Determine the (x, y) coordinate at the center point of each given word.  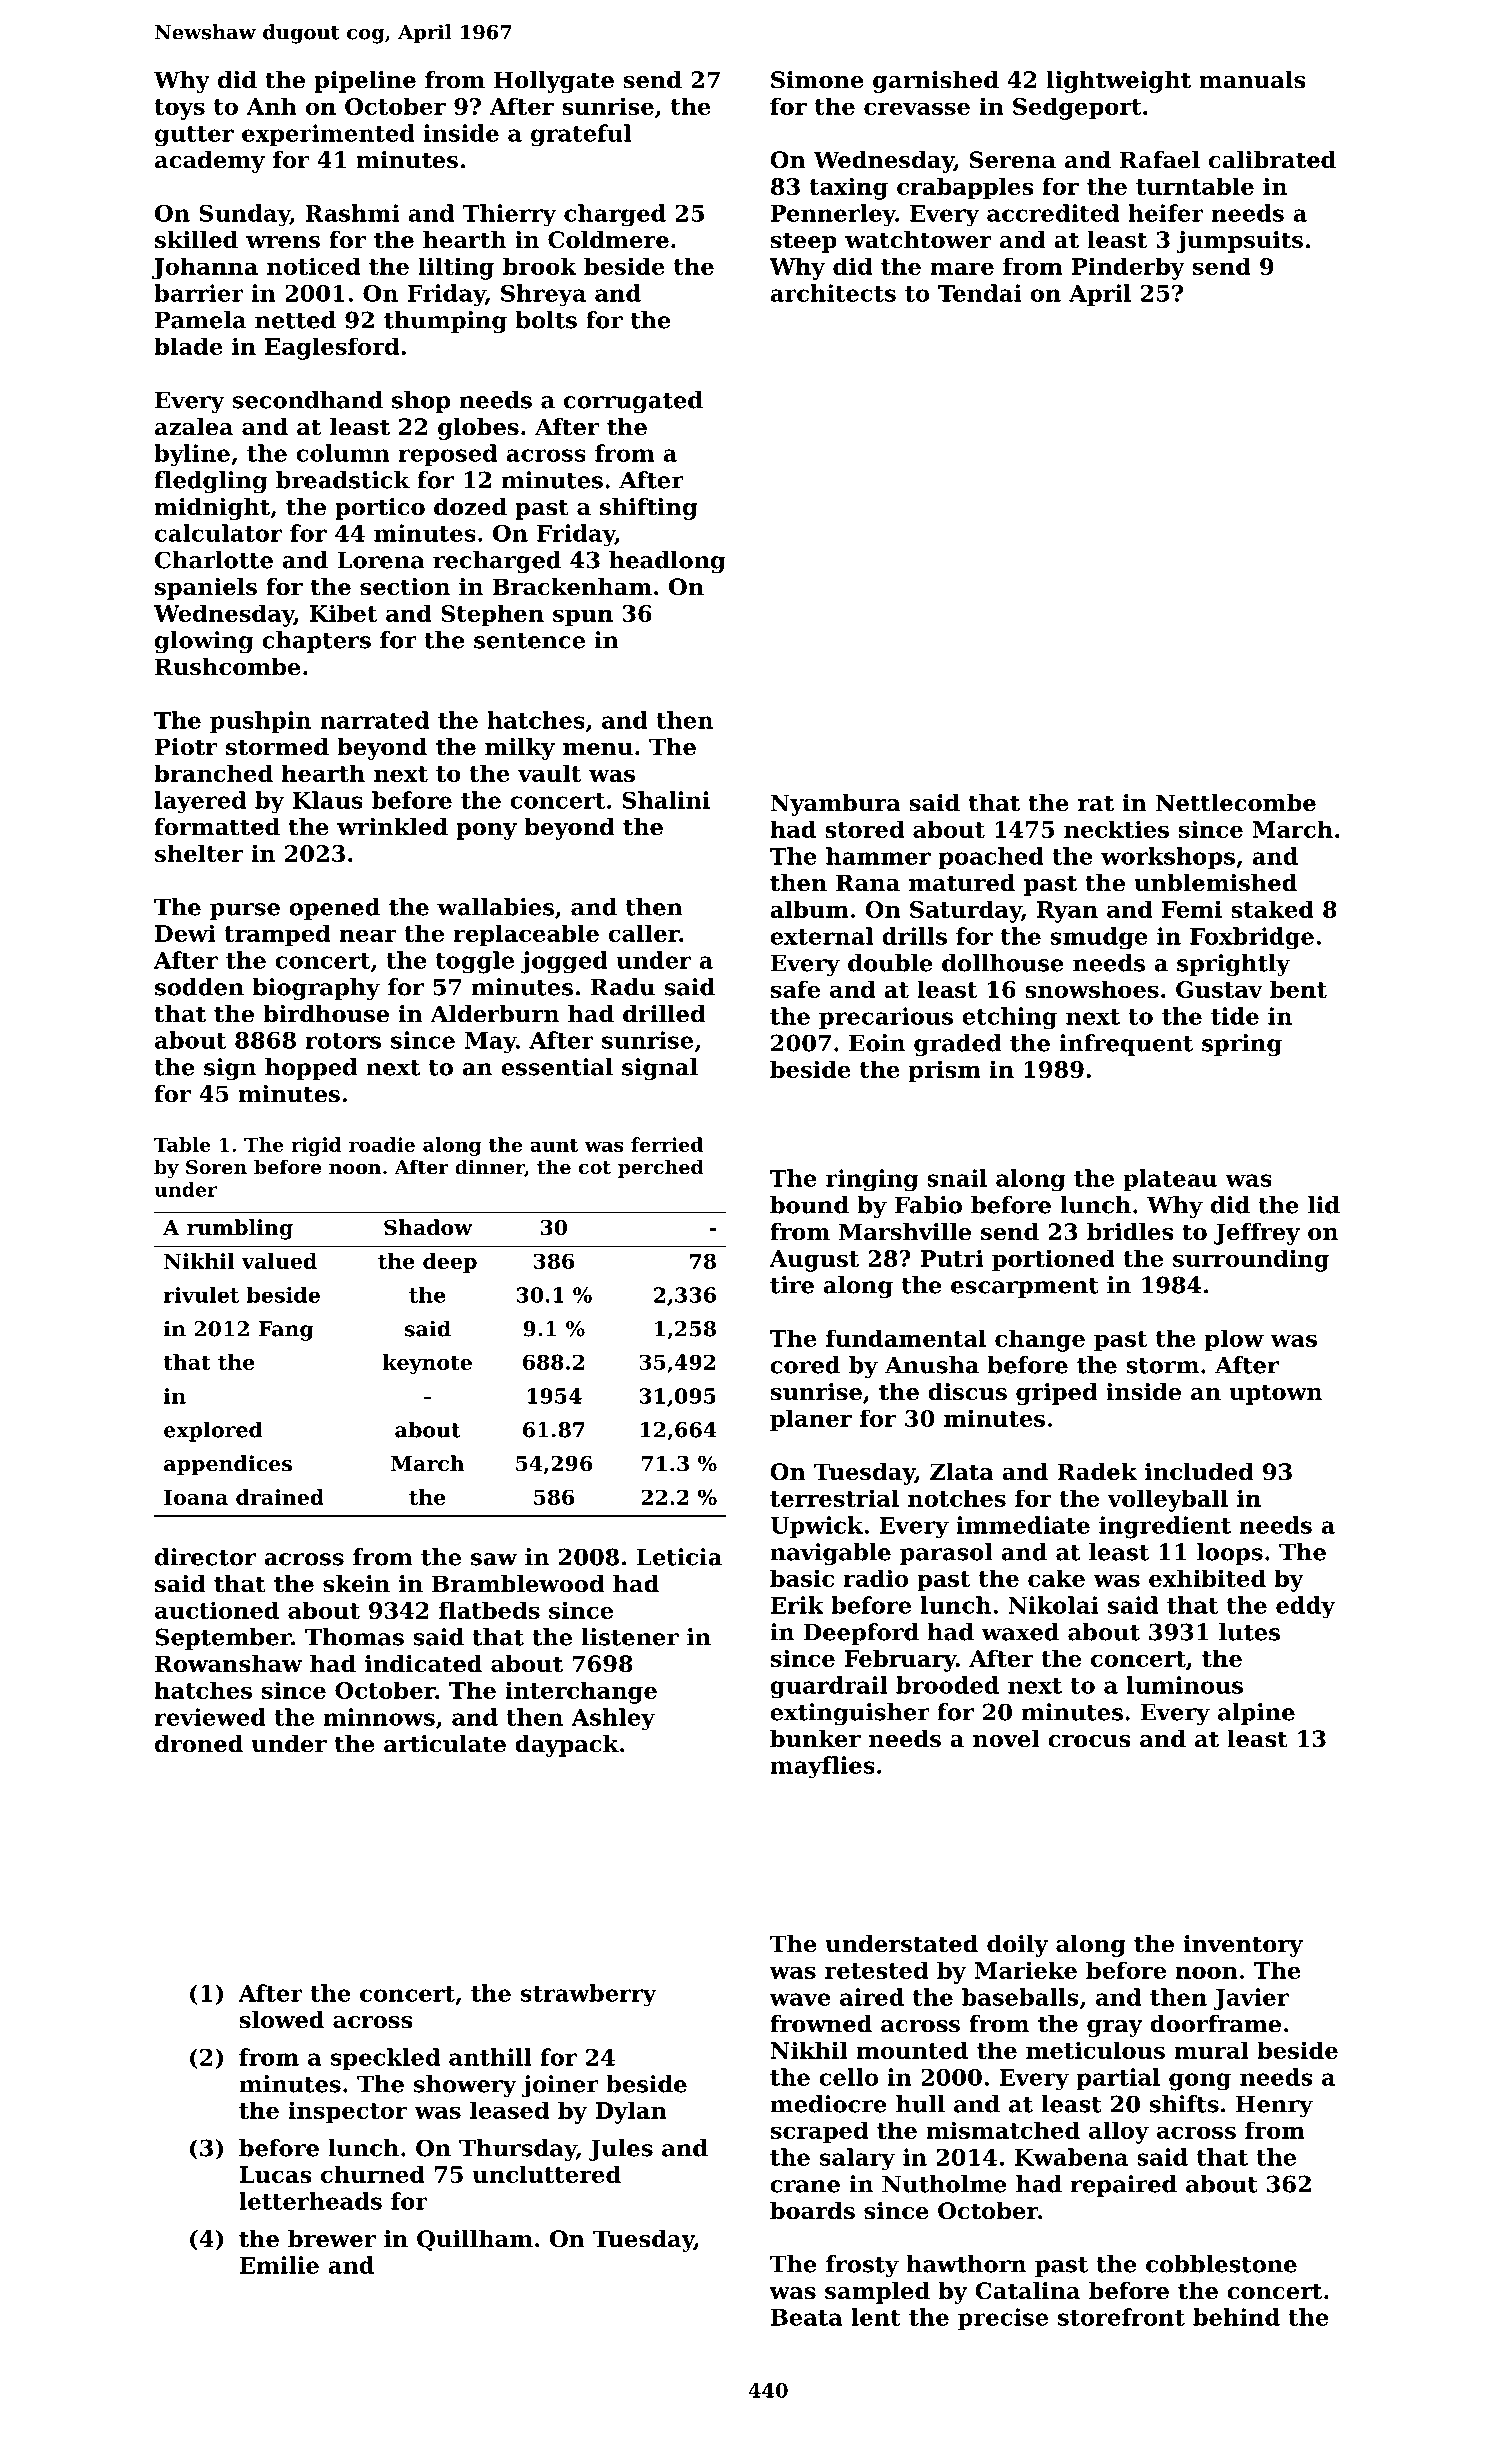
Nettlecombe (1236, 803)
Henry (1274, 2106)
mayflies (822, 1767)
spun (583, 618)
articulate (445, 1744)
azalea (194, 427)
